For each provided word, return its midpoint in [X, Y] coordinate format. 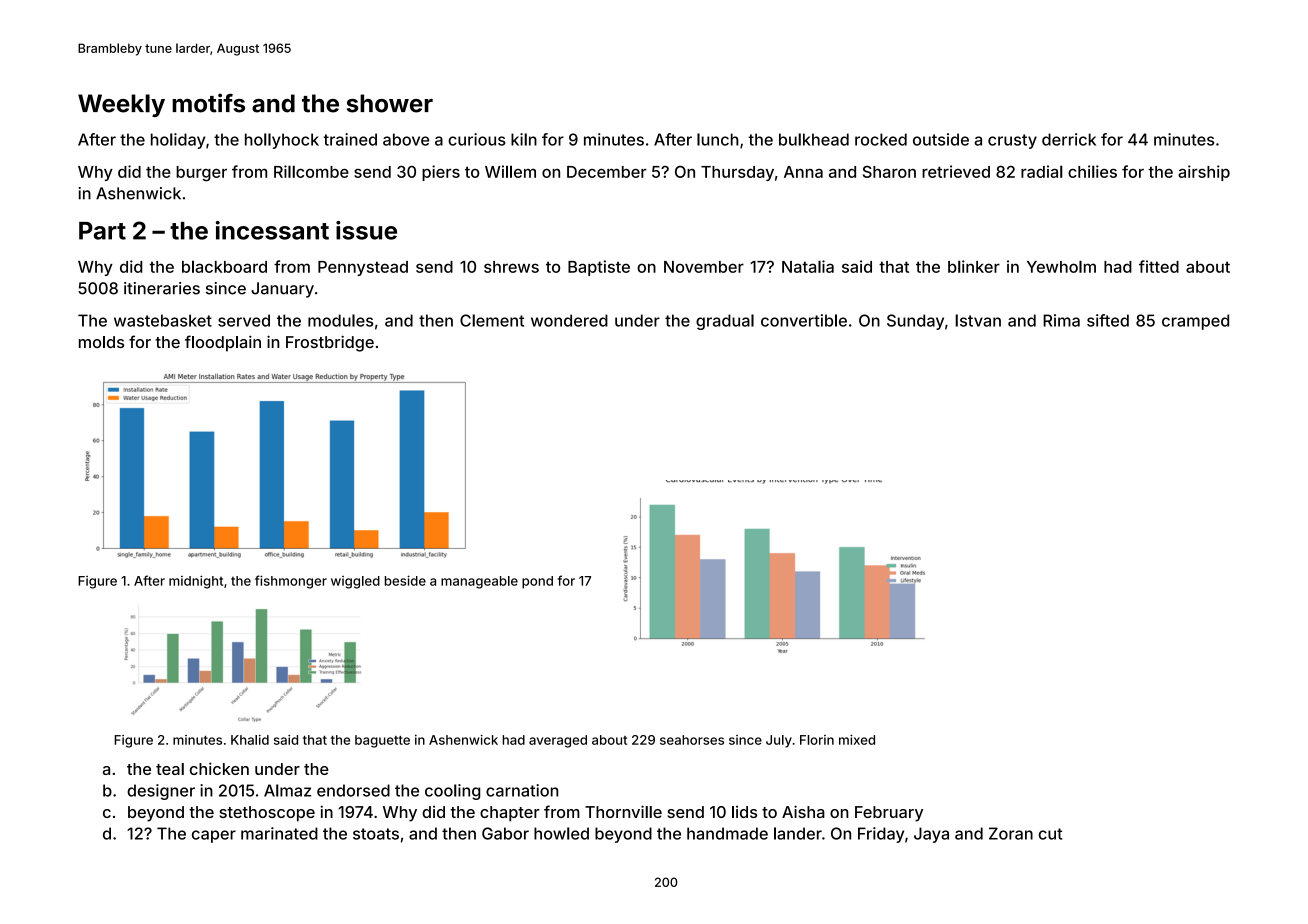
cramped [1195, 322]
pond [537, 582]
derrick [1069, 139]
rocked [881, 139]
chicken [219, 768]
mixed [857, 740]
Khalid [250, 740]
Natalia [808, 266]
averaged [558, 741]
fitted [1159, 266]
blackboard [224, 266]
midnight [196, 582]
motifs [208, 103]
